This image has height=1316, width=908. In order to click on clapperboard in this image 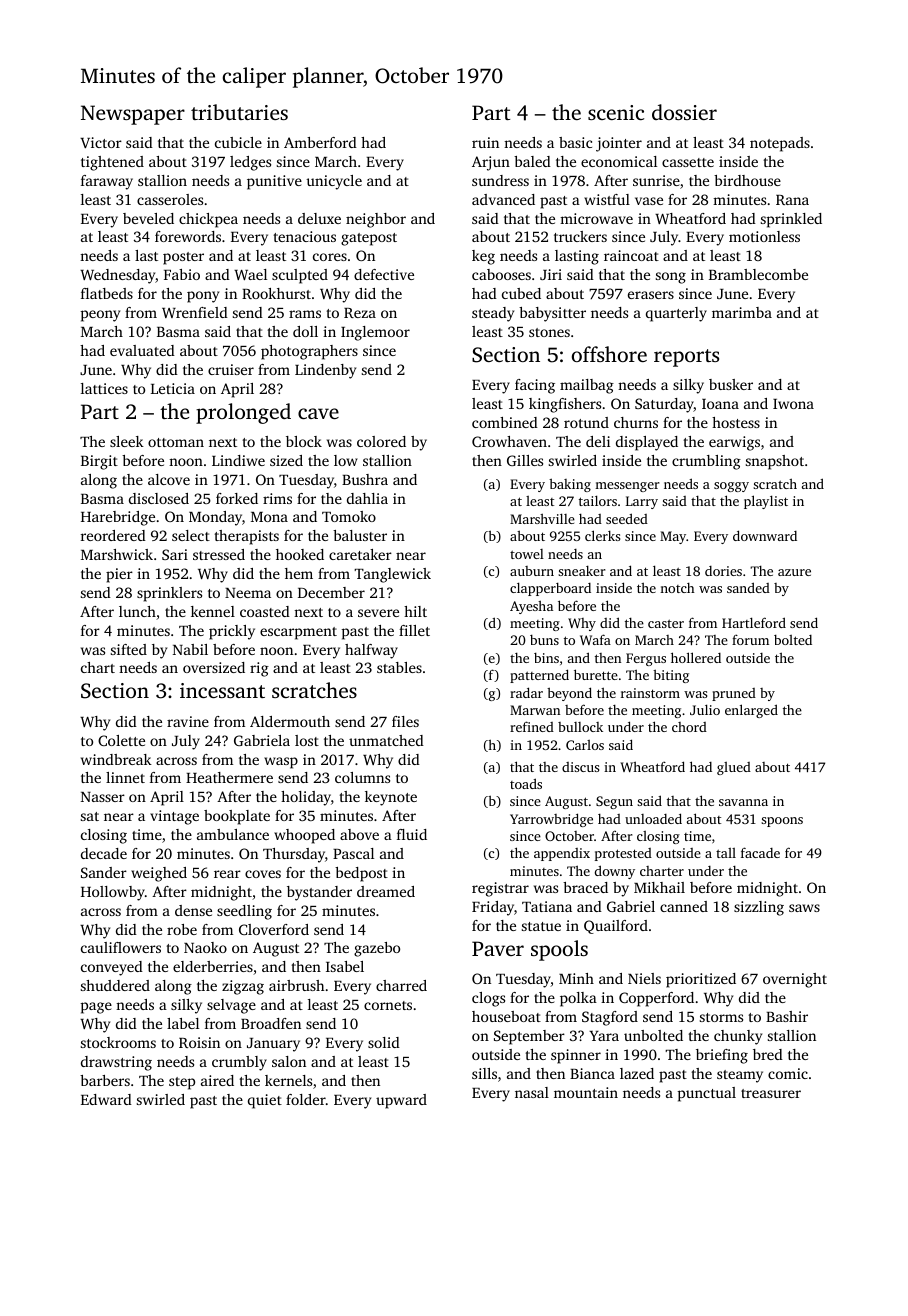, I will do `click(550, 589)`.
